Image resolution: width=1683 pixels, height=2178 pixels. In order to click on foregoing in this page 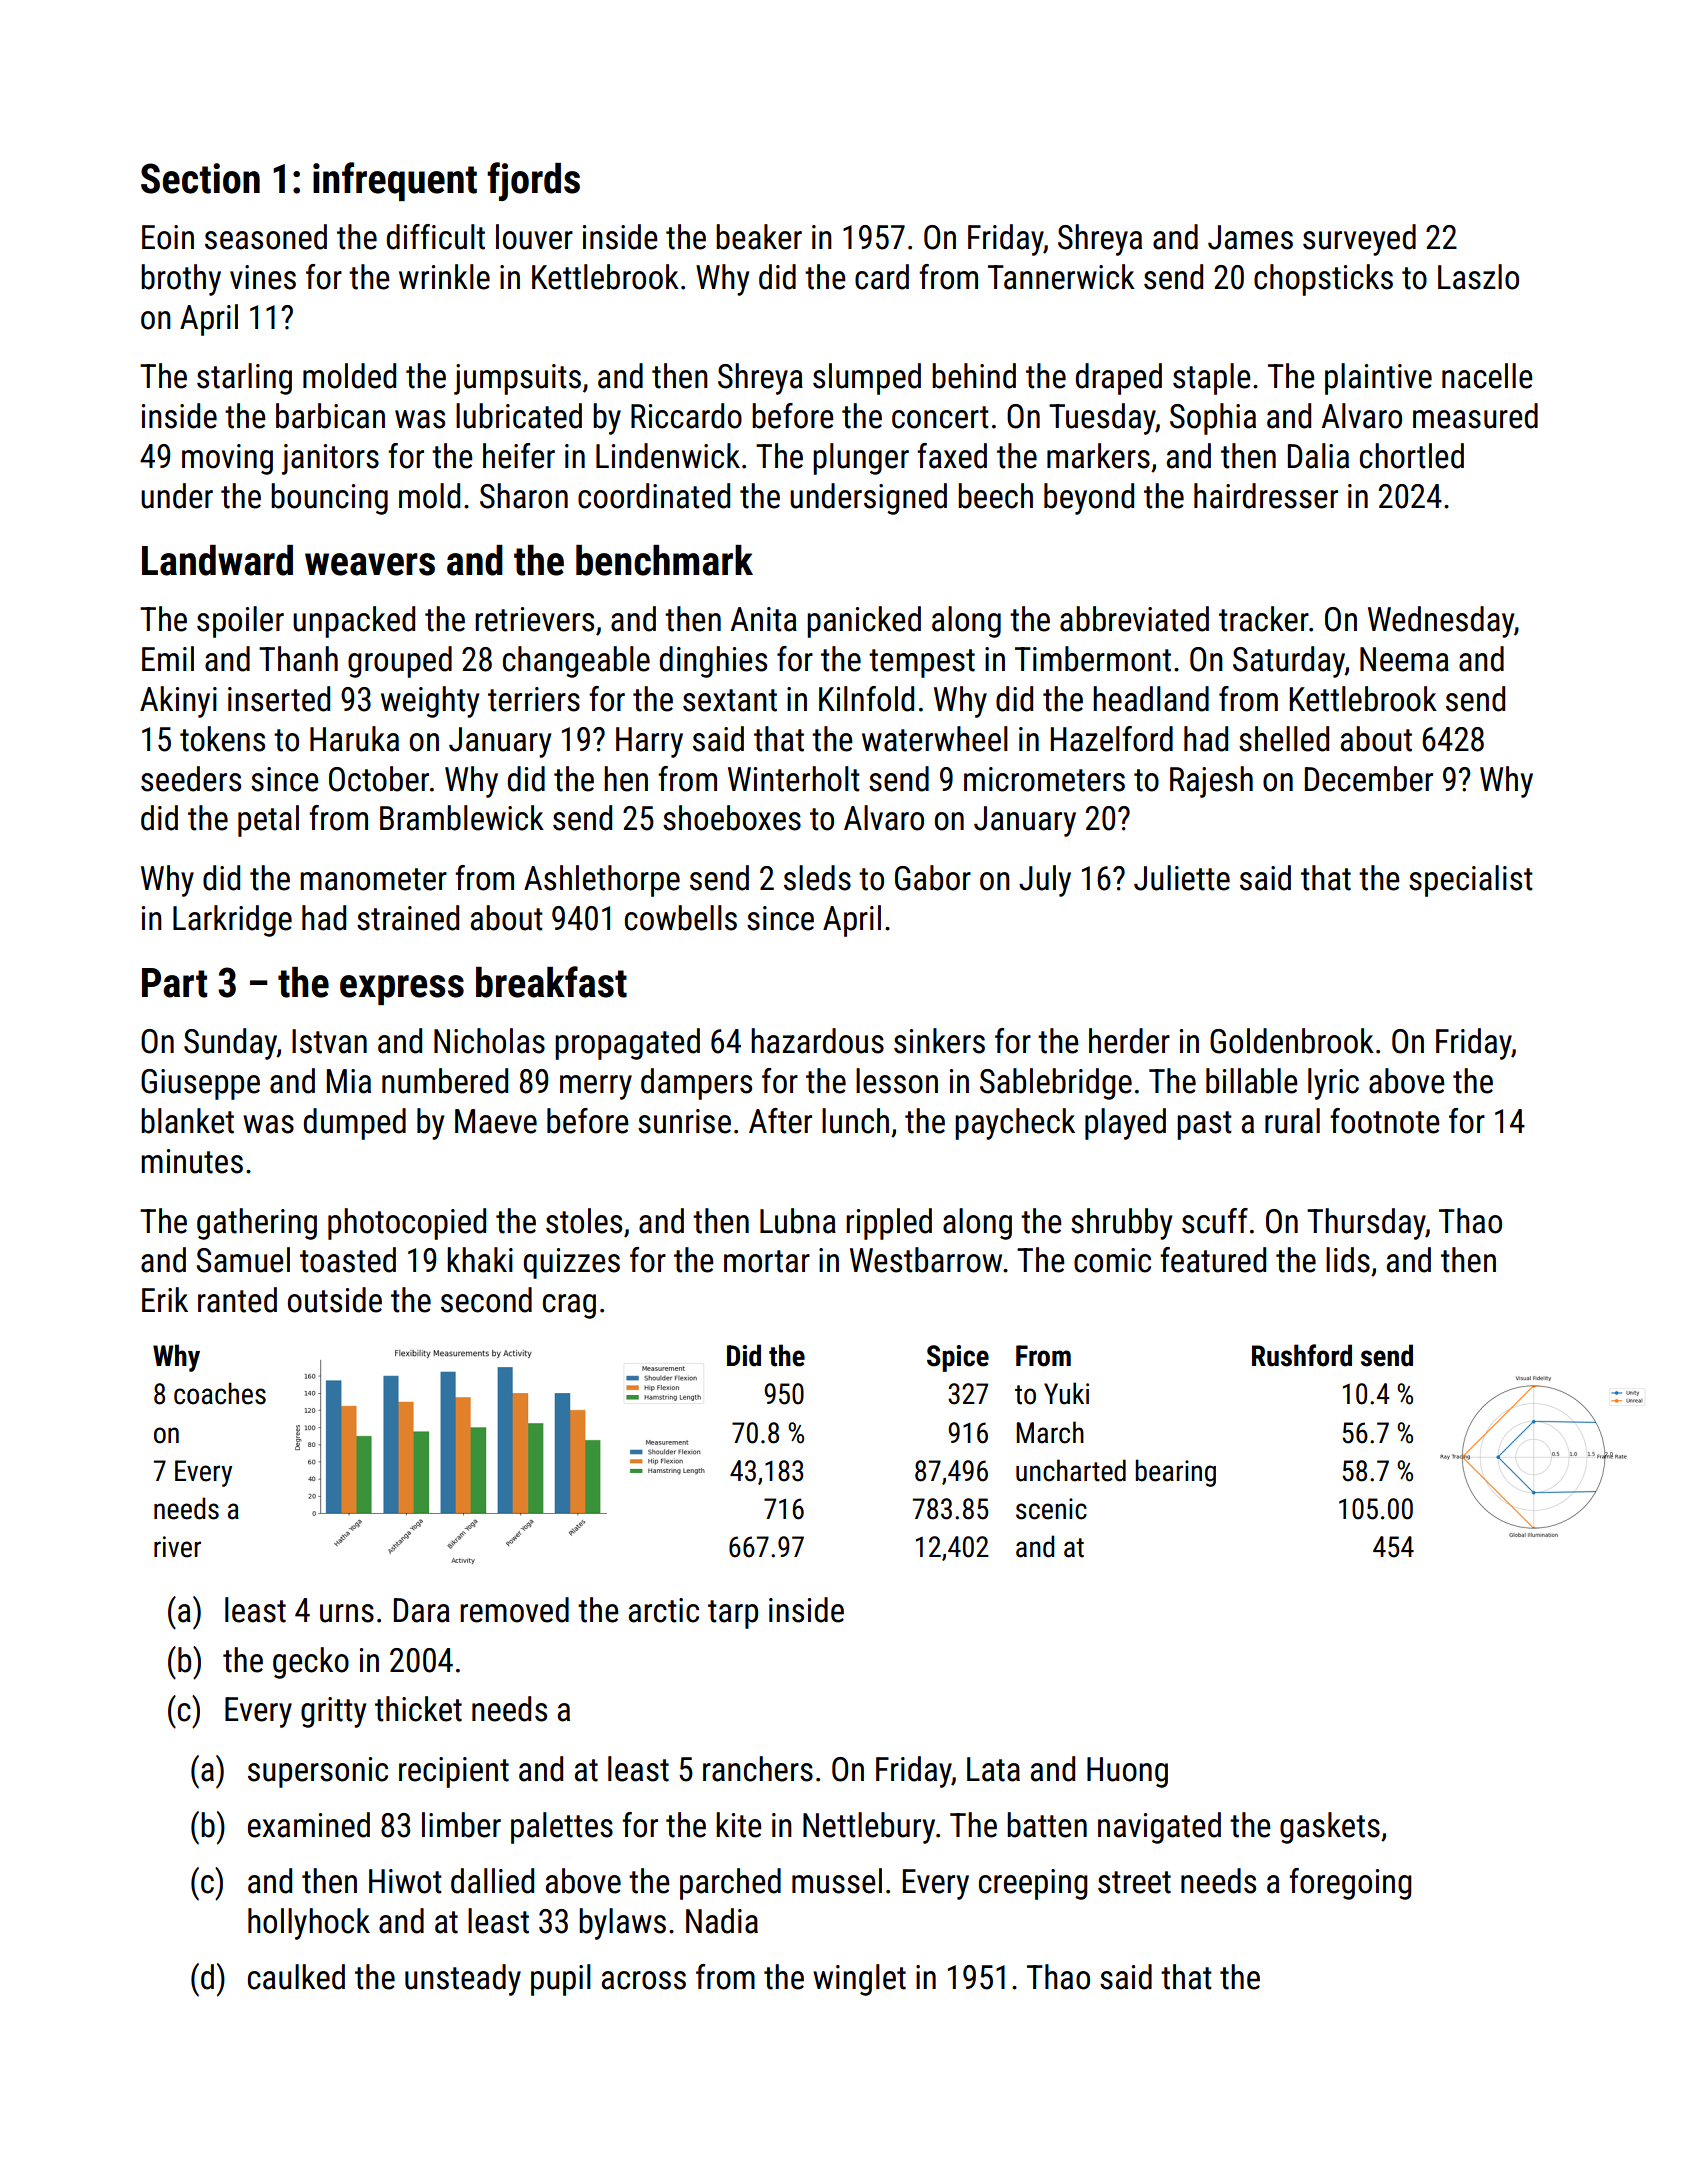, I will do `click(1350, 1884)`.
